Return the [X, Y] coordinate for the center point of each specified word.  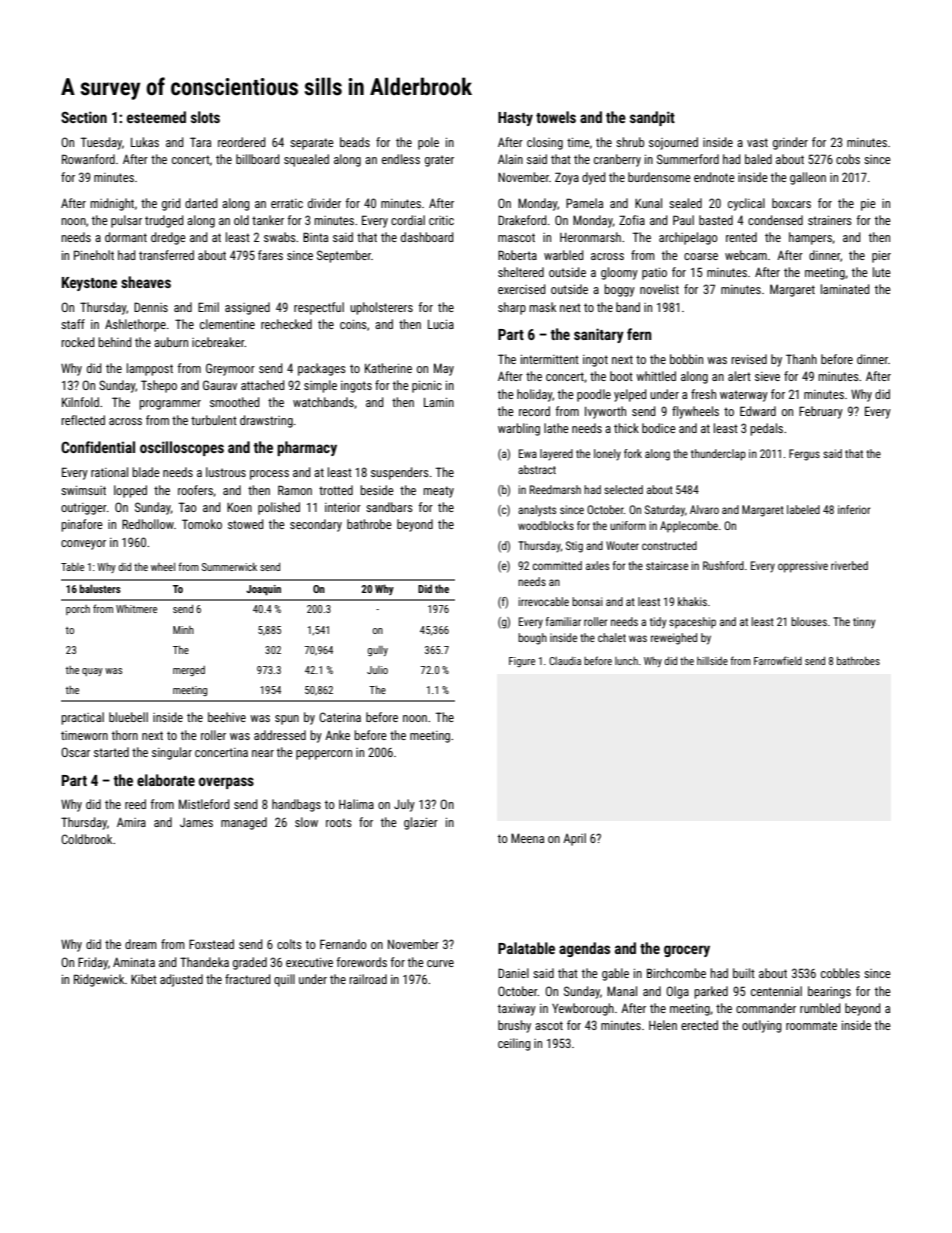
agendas [584, 949]
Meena [527, 838]
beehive [227, 717]
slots [205, 117]
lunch [626, 661]
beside [377, 490]
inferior [854, 509]
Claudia [565, 661]
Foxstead [211, 944]
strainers [830, 220]
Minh [183, 630]
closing [545, 143]
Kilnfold [80, 402]
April [574, 839]
